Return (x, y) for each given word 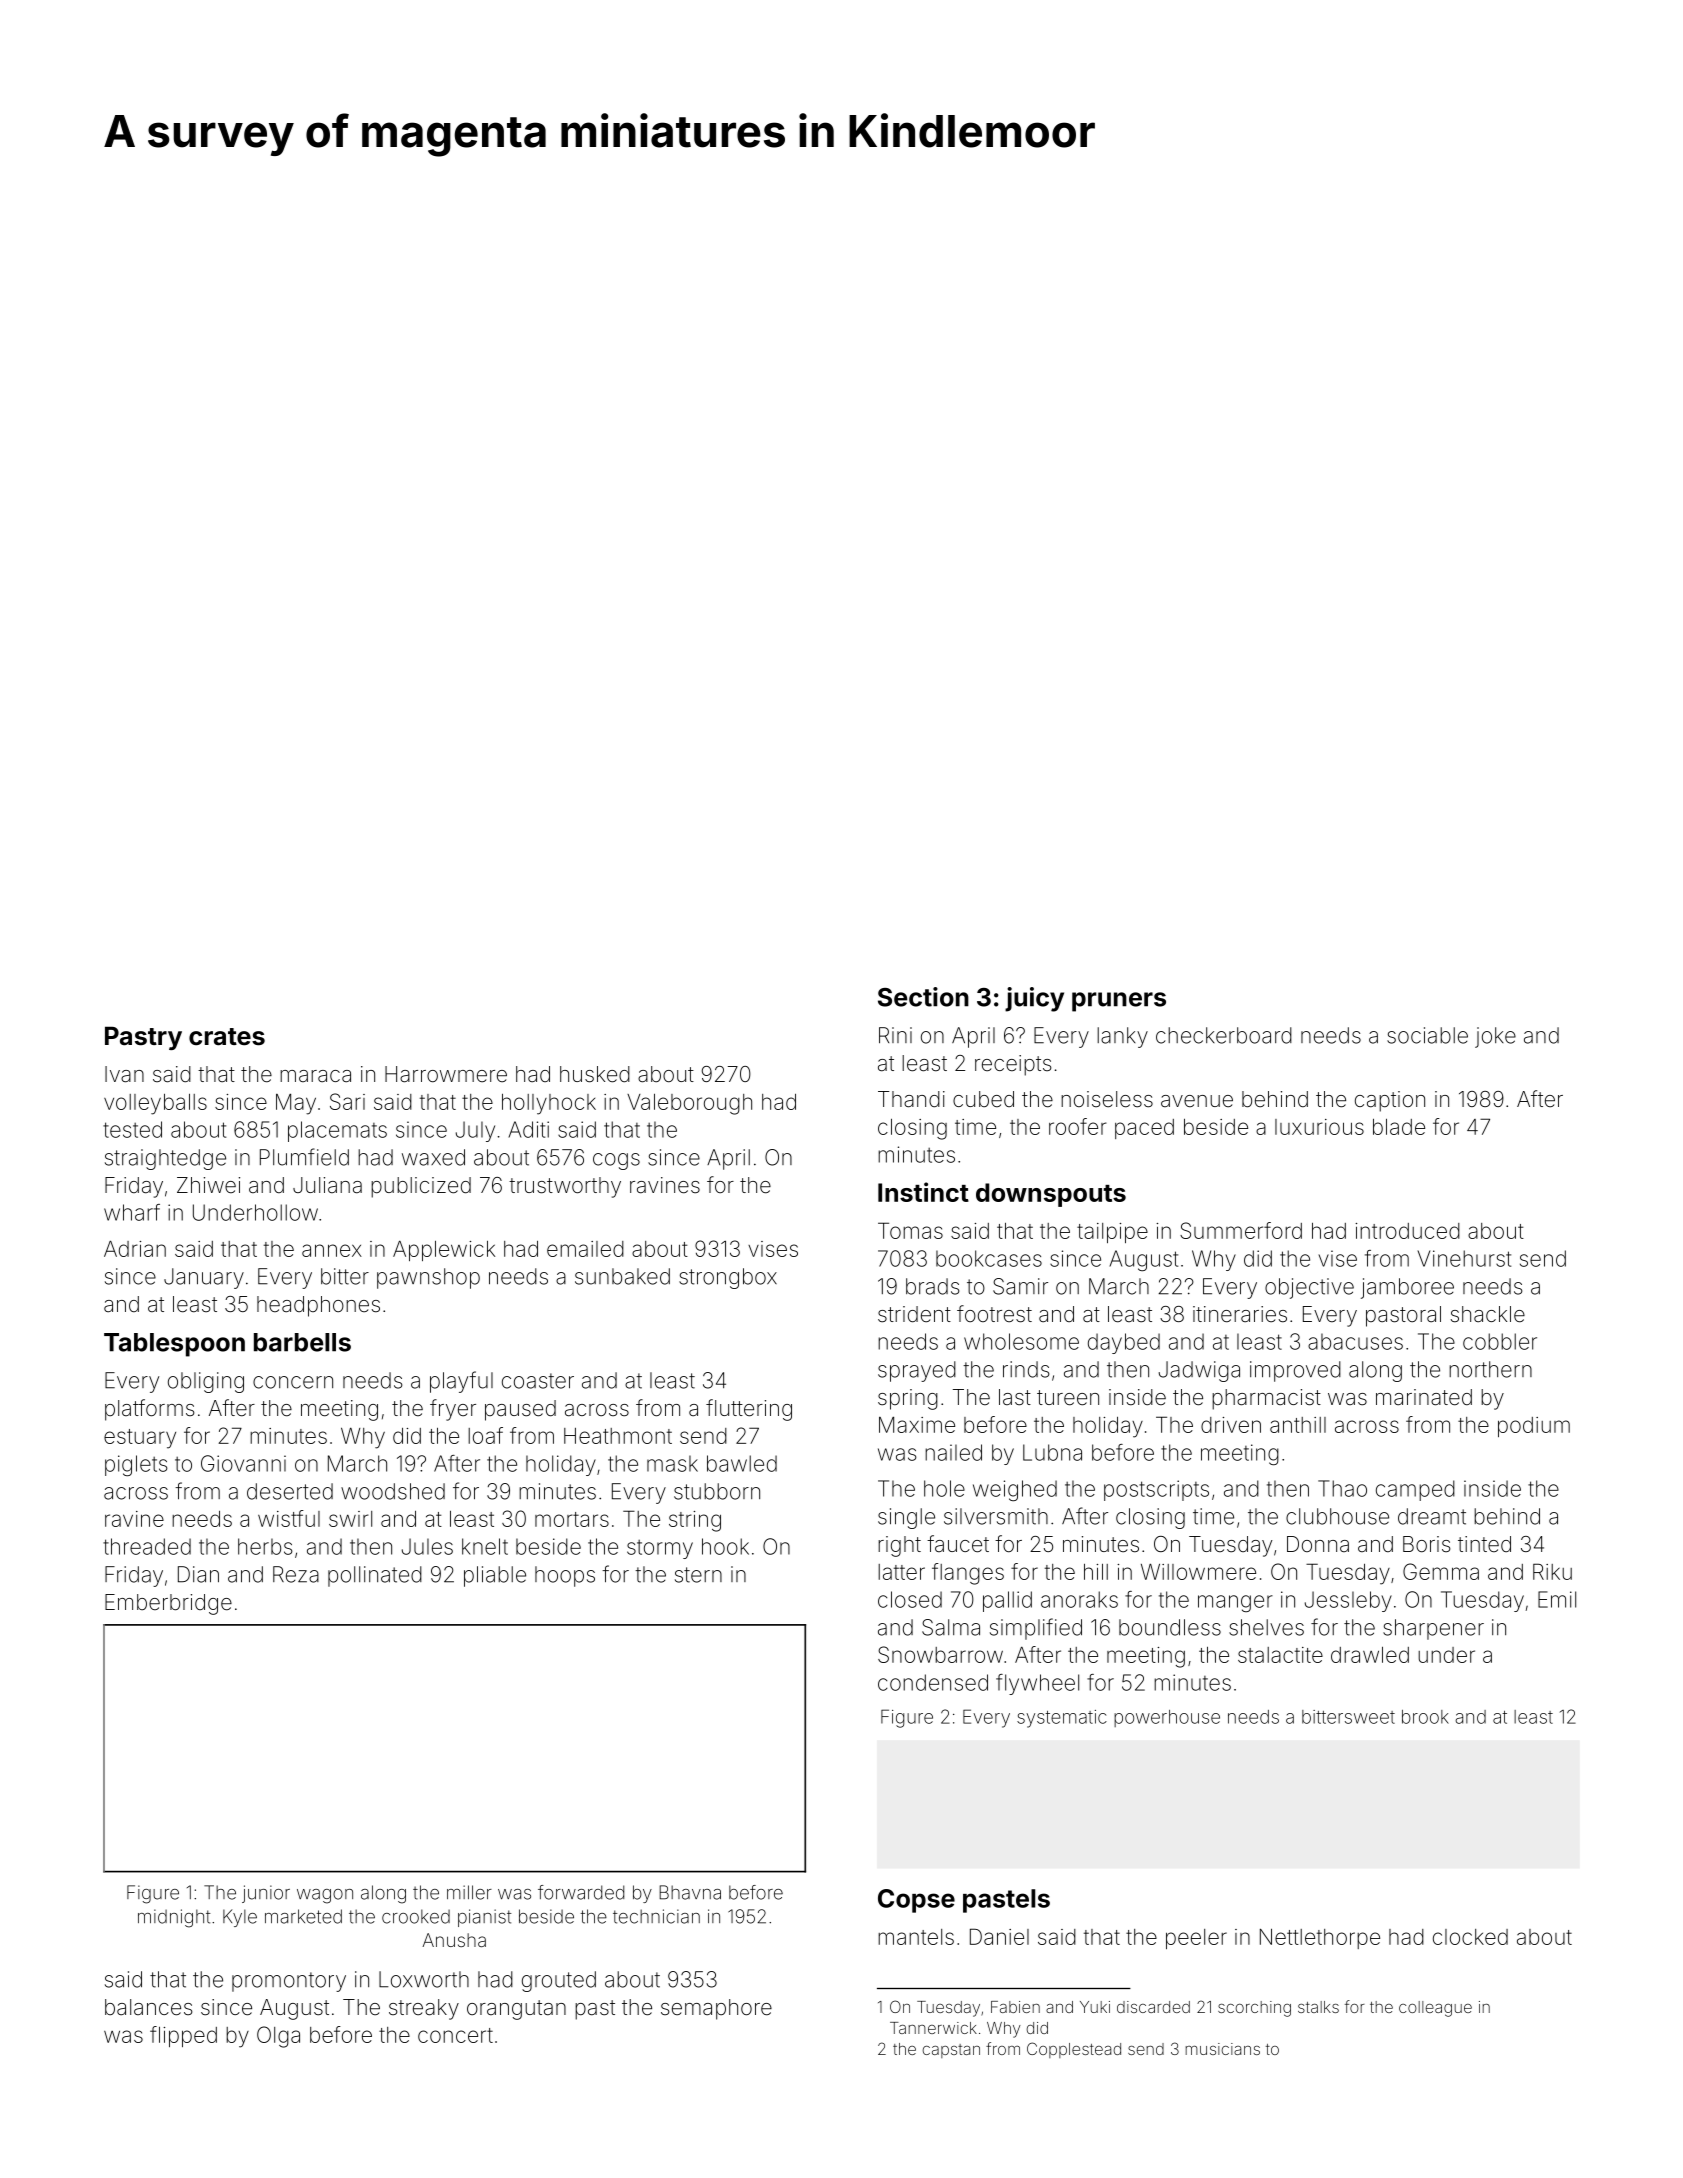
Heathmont (618, 1436)
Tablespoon (174, 1345)
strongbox (728, 1278)
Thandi (911, 1099)
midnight (174, 1918)
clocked (1470, 1937)
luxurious (1319, 1127)
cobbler (1500, 1341)
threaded (147, 1546)
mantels (916, 1937)
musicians (1223, 2049)
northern (1490, 1369)
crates (227, 1037)
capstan (951, 2051)
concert (455, 2035)
